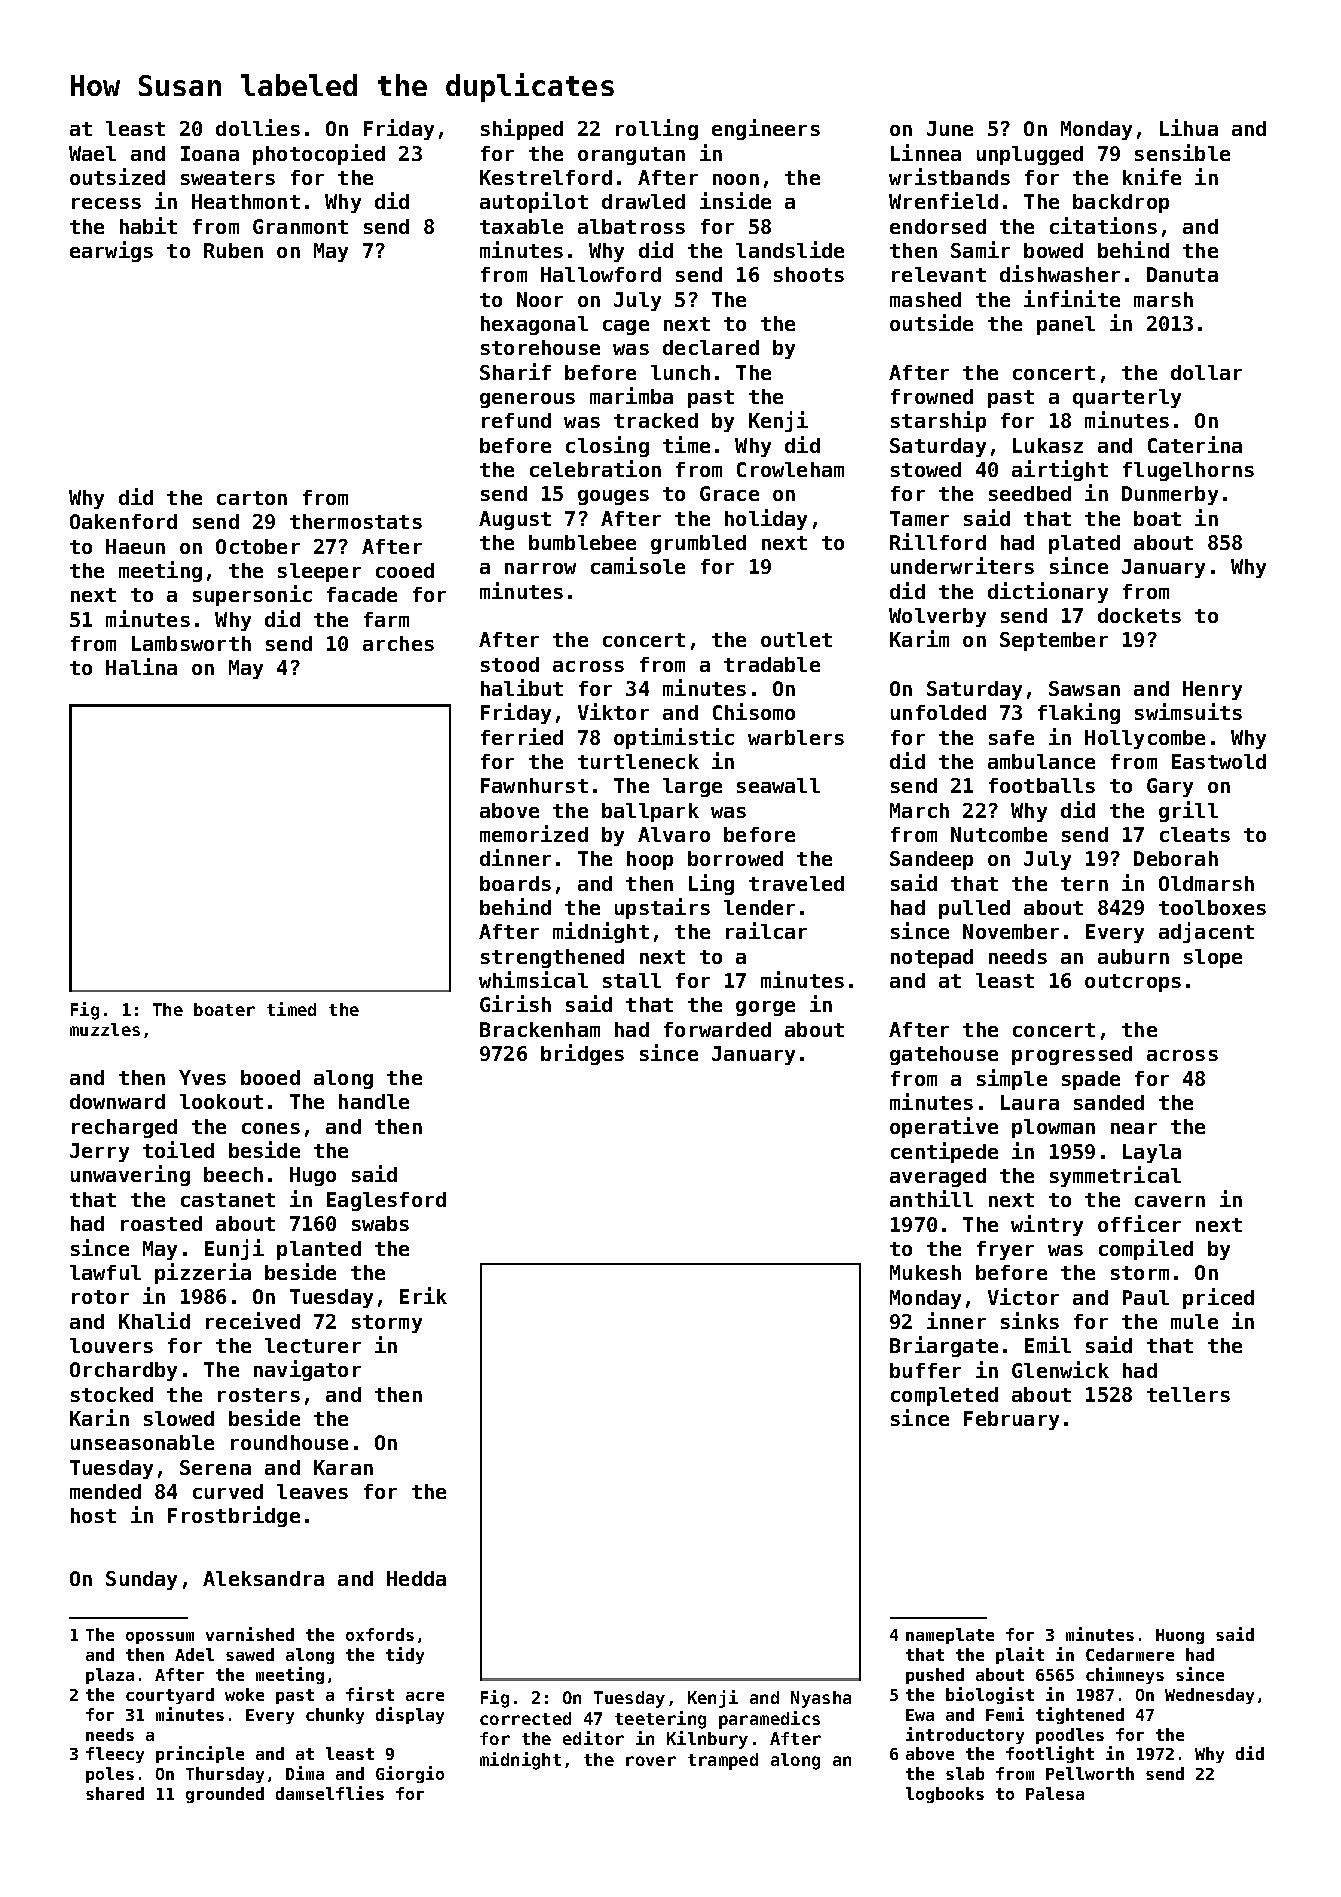 This screenshot has width=1341, height=1897. What do you see at coordinates (925, 1272) in the screenshot?
I see `Mukesh` at bounding box center [925, 1272].
